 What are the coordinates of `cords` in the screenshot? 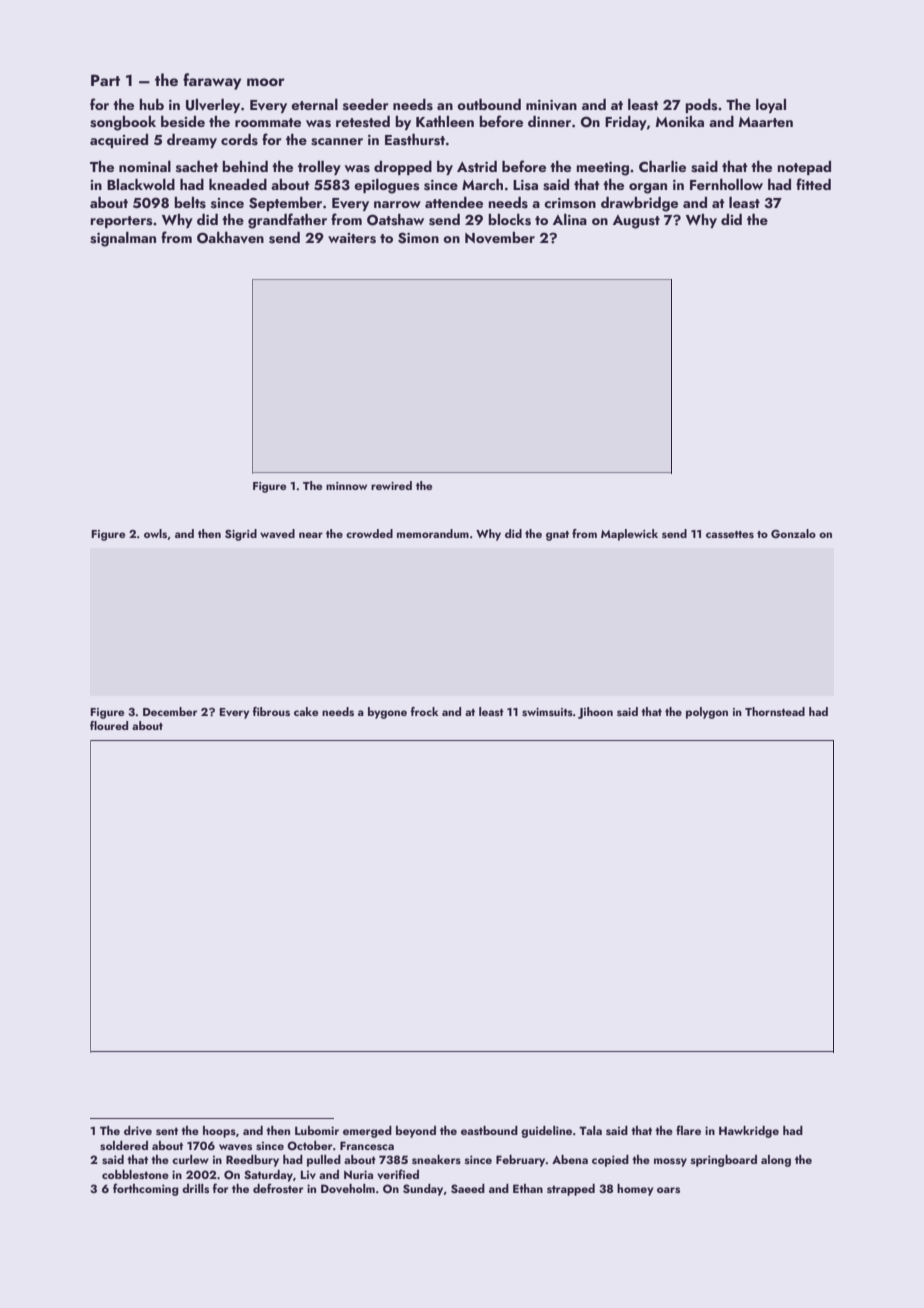 It's located at (239, 140).
